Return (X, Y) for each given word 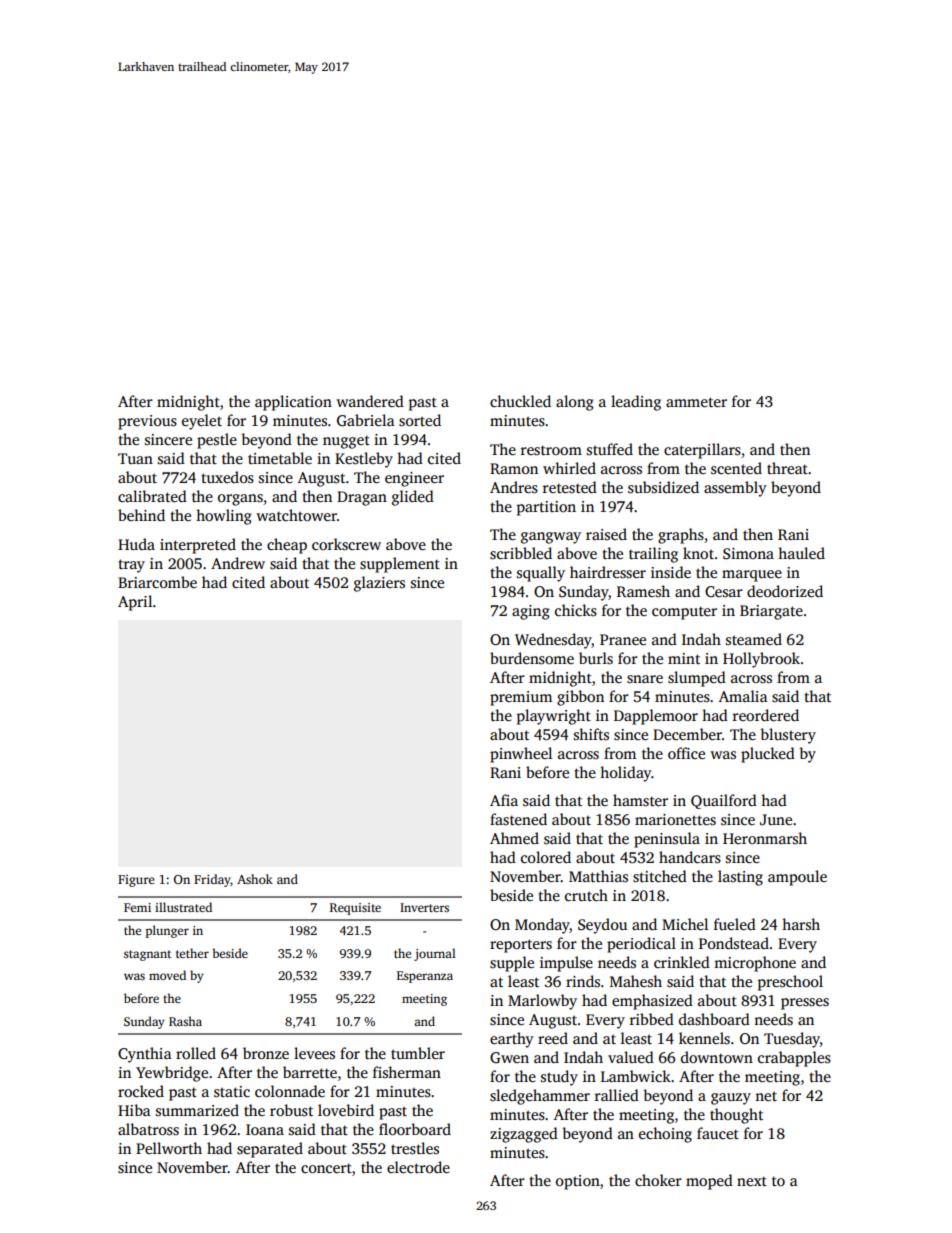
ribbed (652, 1019)
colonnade (290, 1091)
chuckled (520, 401)
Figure (136, 881)
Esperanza (425, 977)
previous (147, 422)
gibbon (580, 698)
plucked (768, 755)
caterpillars (702, 451)
